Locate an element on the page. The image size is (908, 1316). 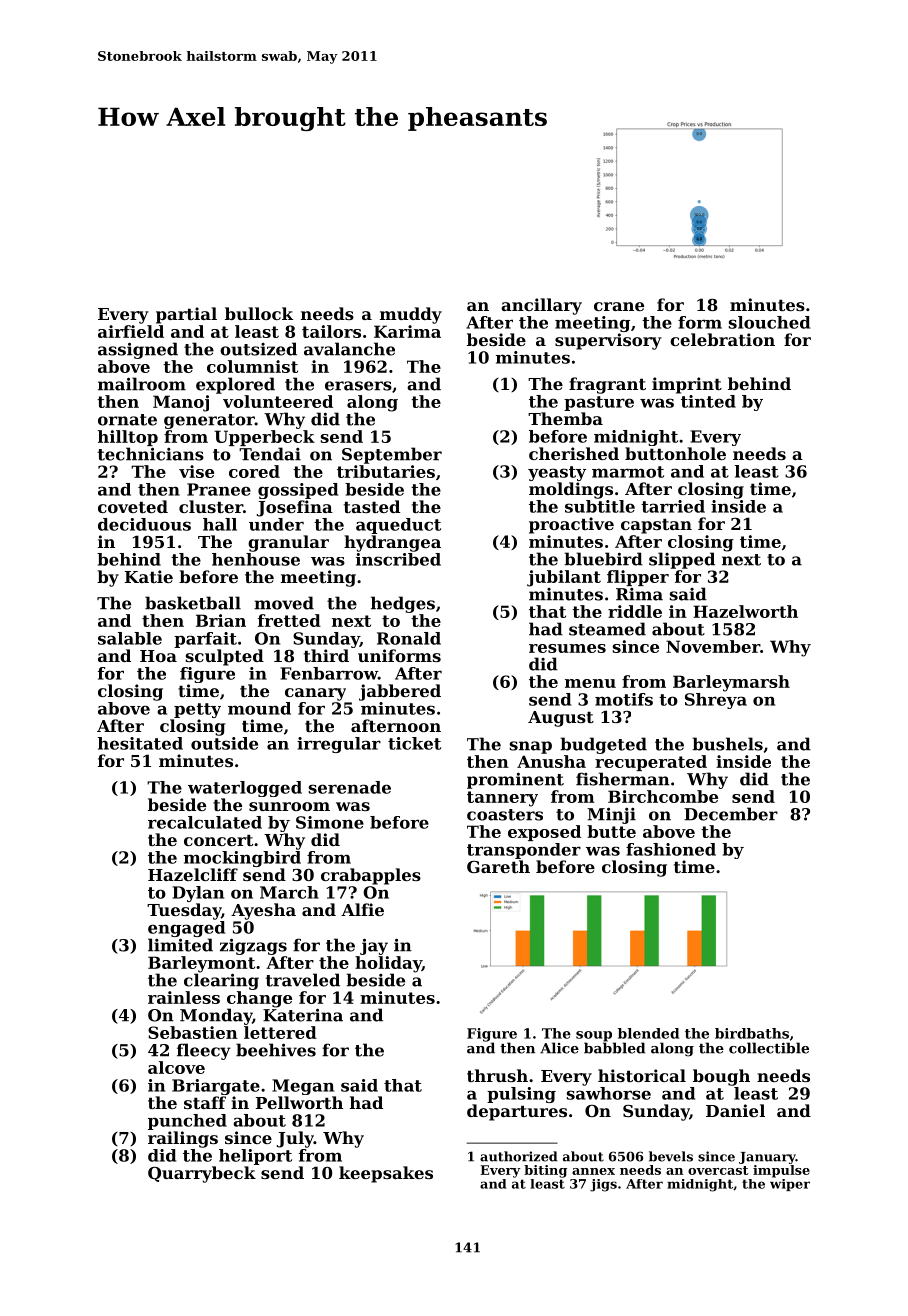
partial is located at coordinates (186, 315).
